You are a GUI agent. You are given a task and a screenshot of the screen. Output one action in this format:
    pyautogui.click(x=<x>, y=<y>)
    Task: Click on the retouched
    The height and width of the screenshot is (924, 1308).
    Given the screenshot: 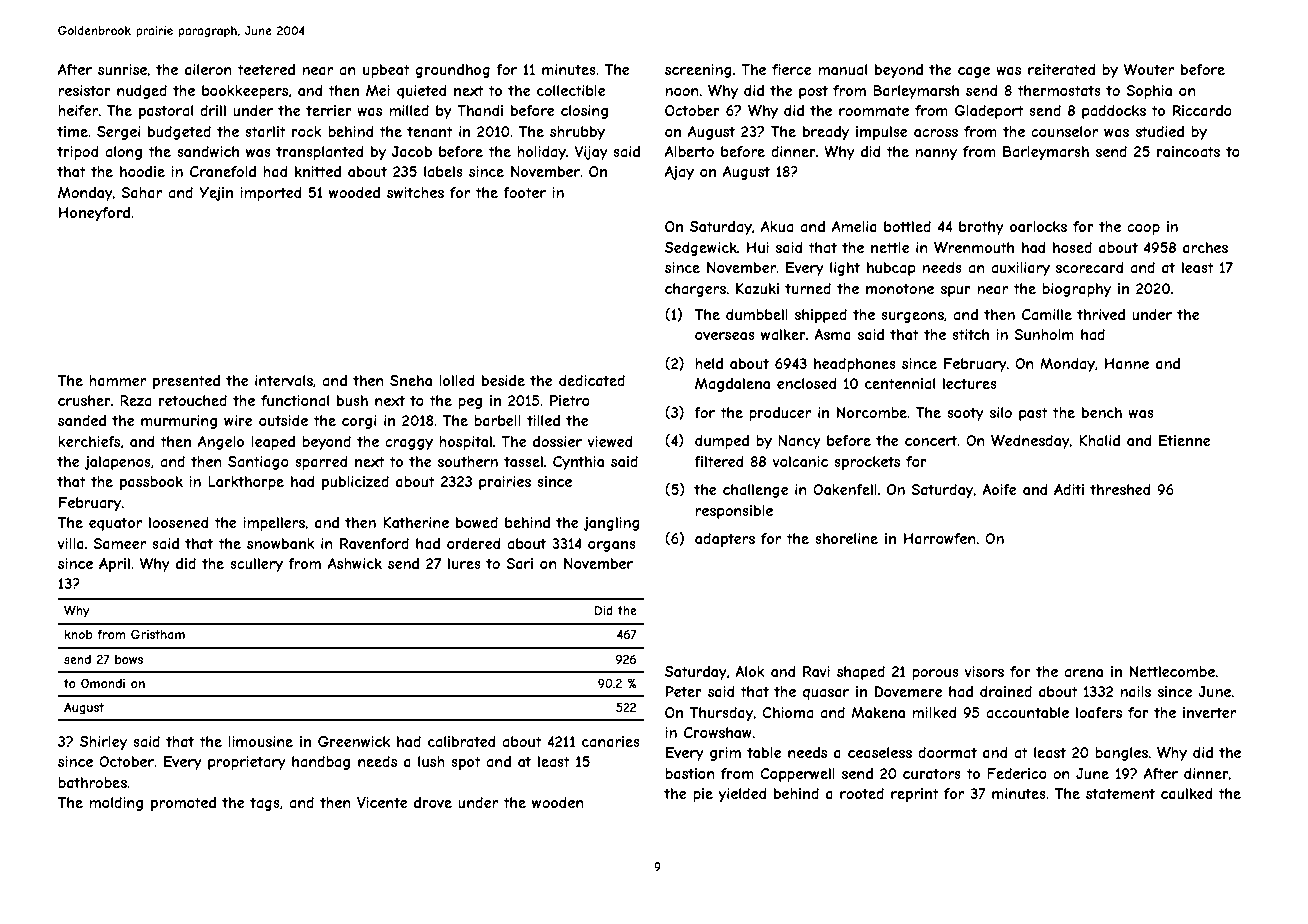 What is the action you would take?
    pyautogui.click(x=193, y=400)
